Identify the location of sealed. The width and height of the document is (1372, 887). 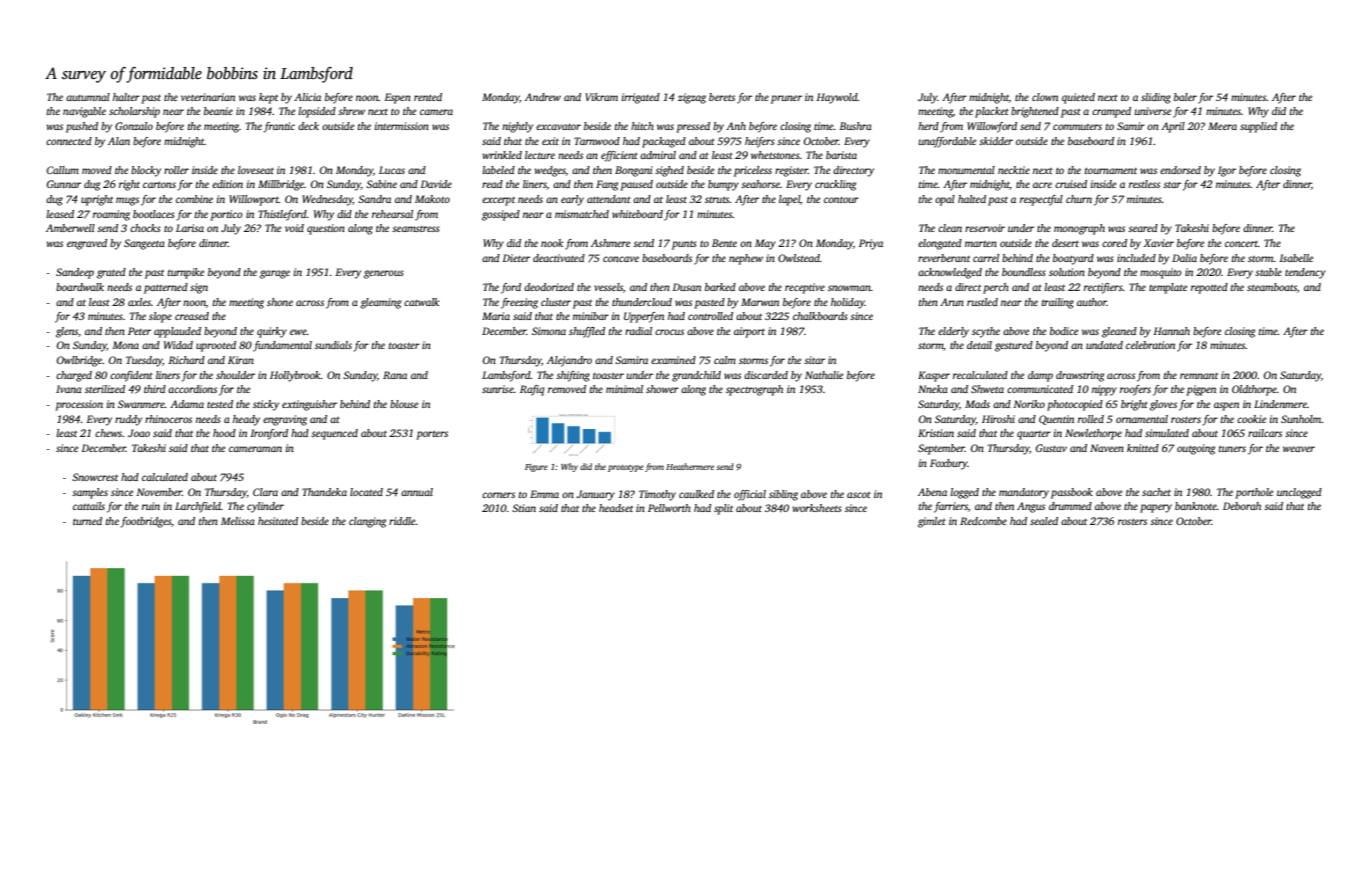
(1044, 521).
